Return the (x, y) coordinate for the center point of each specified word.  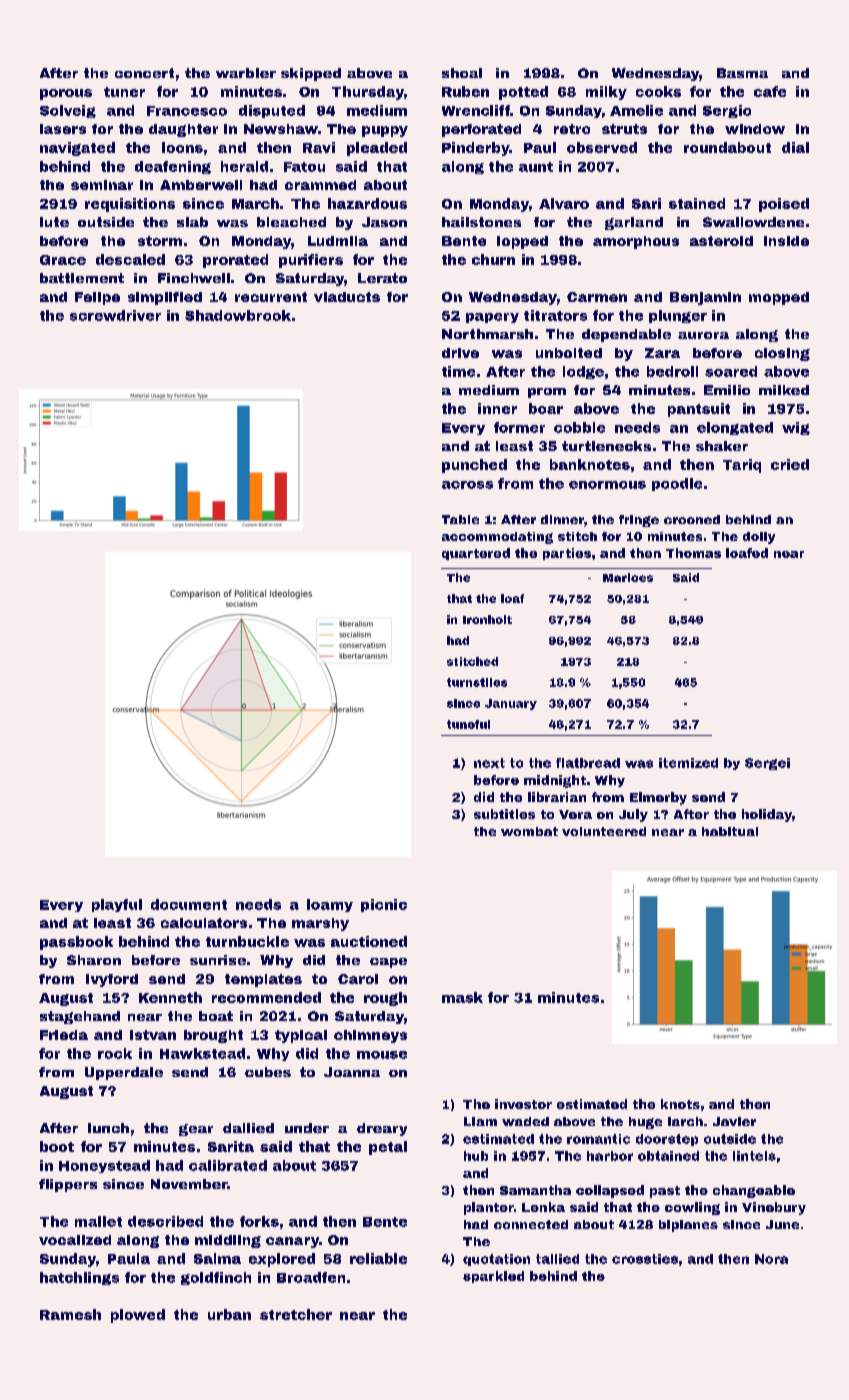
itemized (688, 763)
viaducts (347, 297)
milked (784, 390)
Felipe (97, 298)
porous (66, 94)
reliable (378, 1258)
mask (462, 997)
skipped (311, 74)
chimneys (370, 1036)
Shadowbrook (238, 315)
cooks (658, 91)
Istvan (153, 1035)
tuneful (468, 724)
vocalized (75, 1240)
